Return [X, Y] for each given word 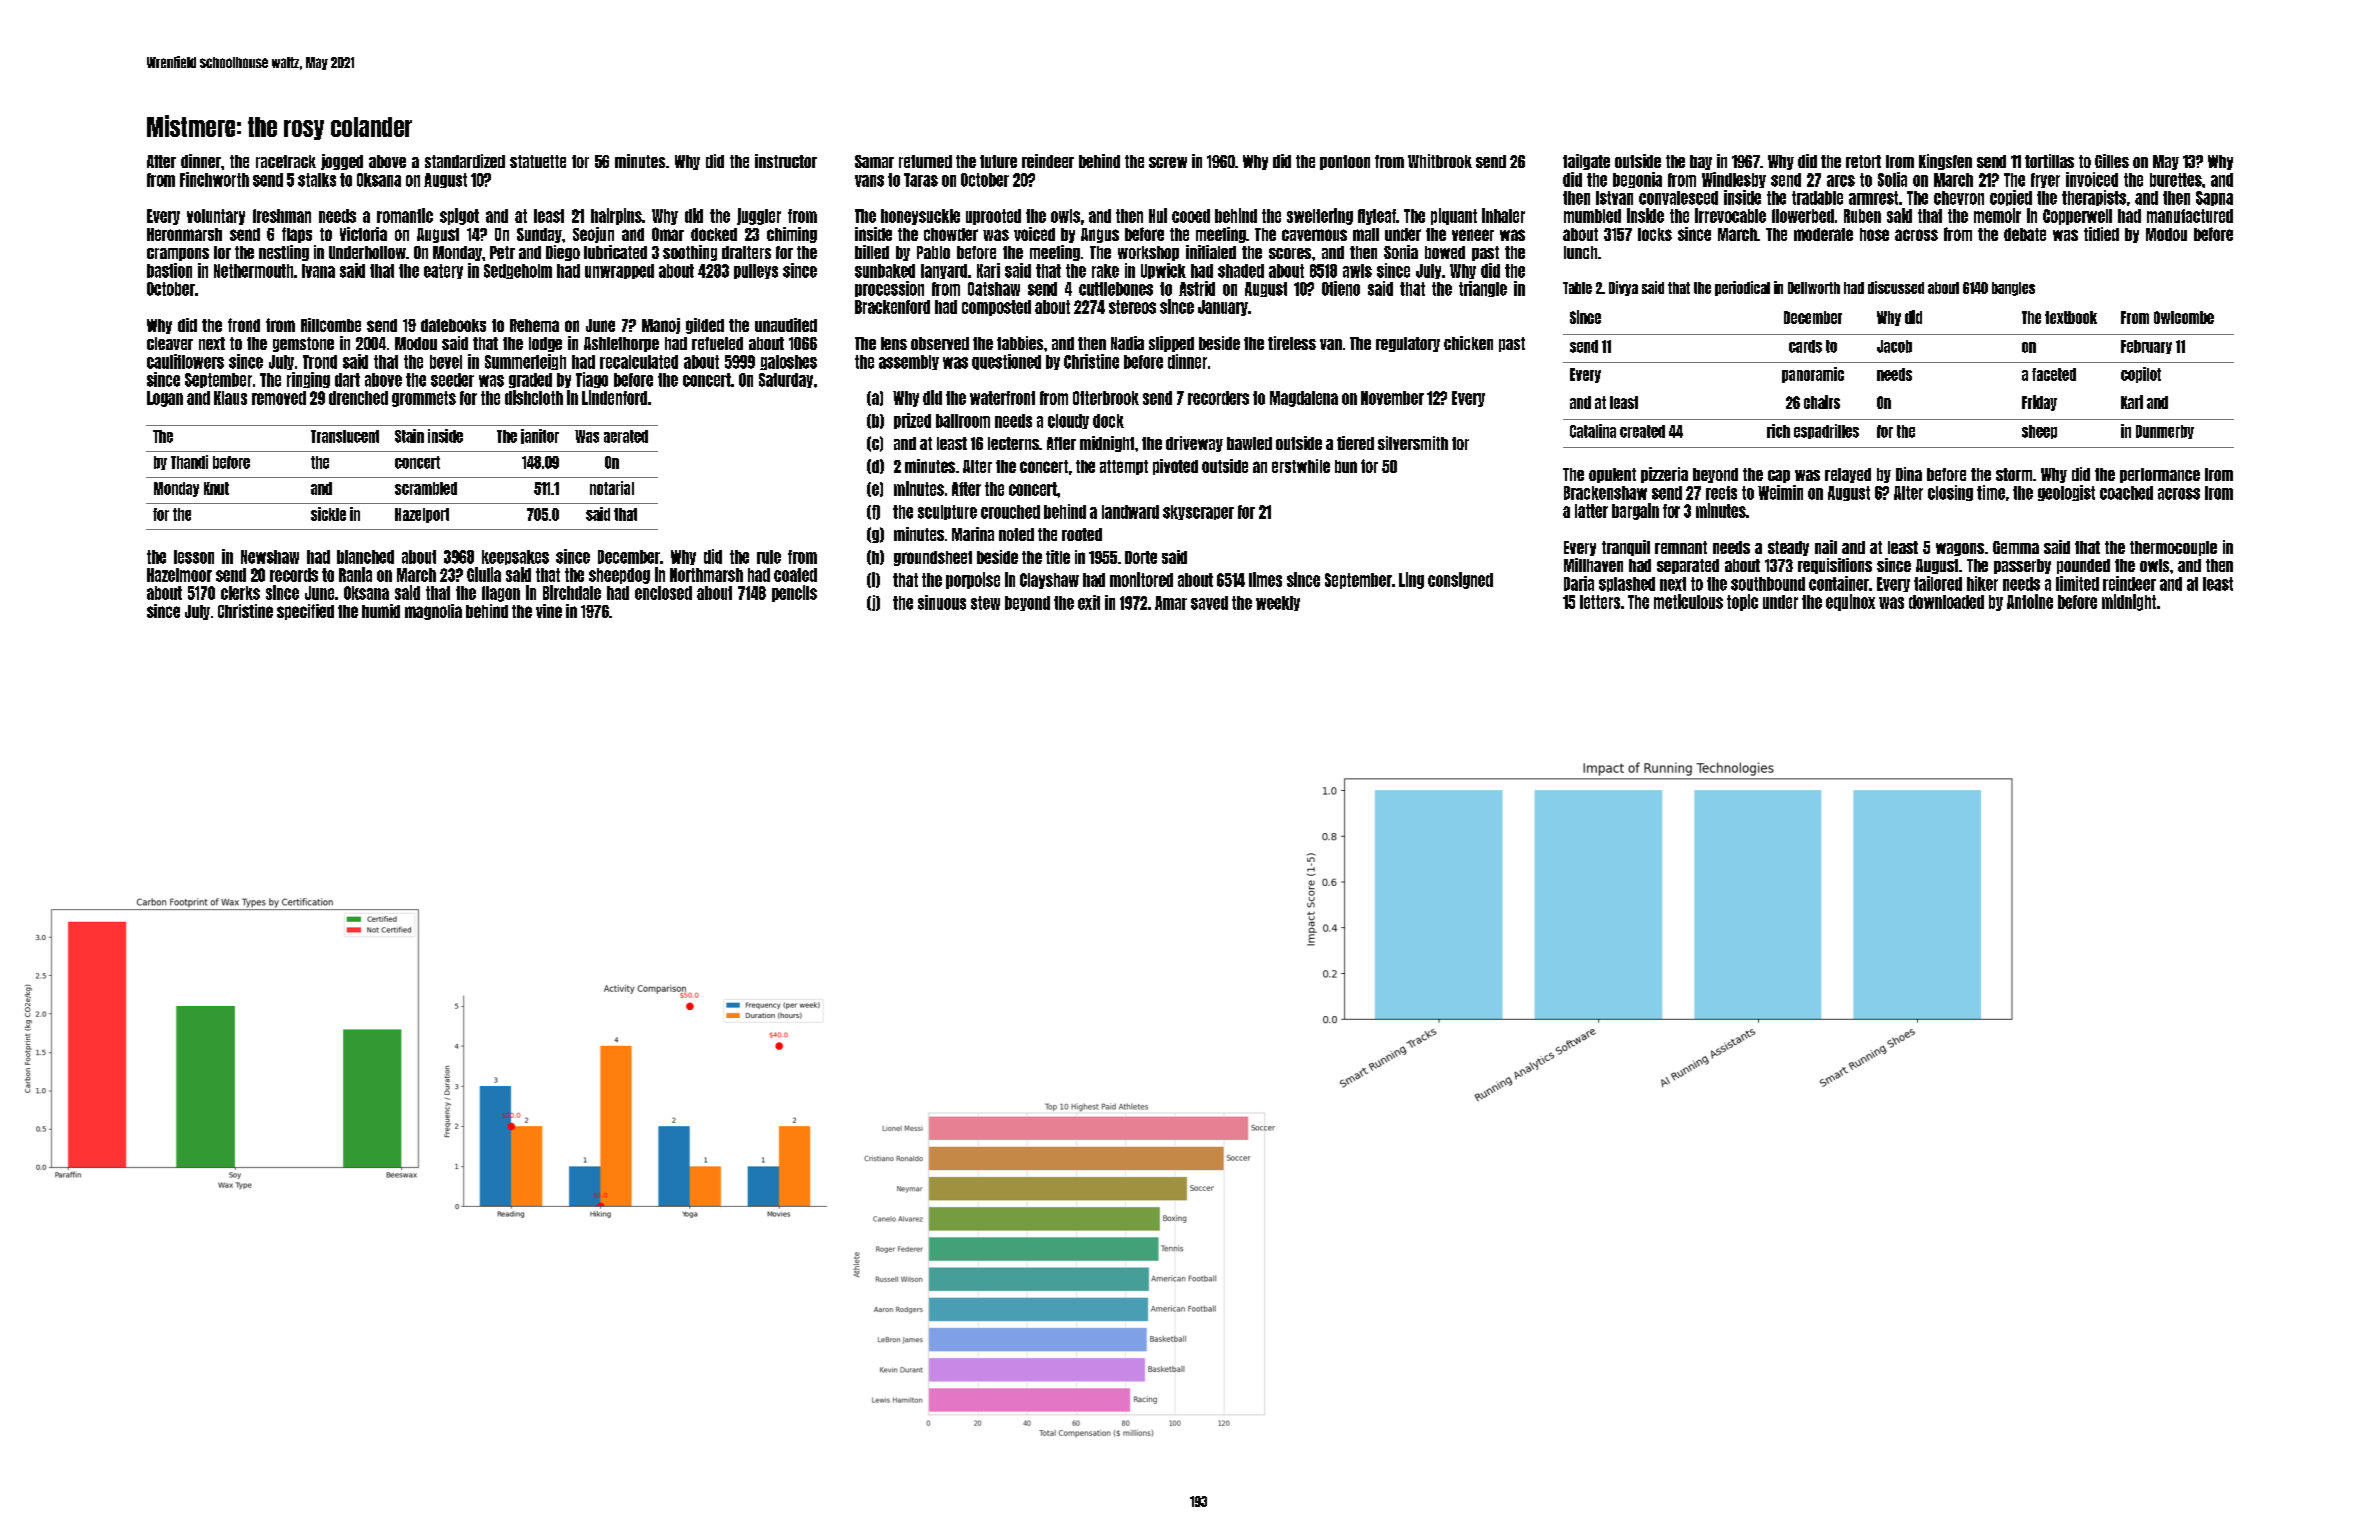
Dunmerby [2165, 432]
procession [889, 289]
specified [305, 612]
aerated [626, 436]
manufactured [2190, 216]
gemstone [303, 344]
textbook [2071, 317]
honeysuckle [920, 217]
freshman [282, 216]
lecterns [1013, 443]
